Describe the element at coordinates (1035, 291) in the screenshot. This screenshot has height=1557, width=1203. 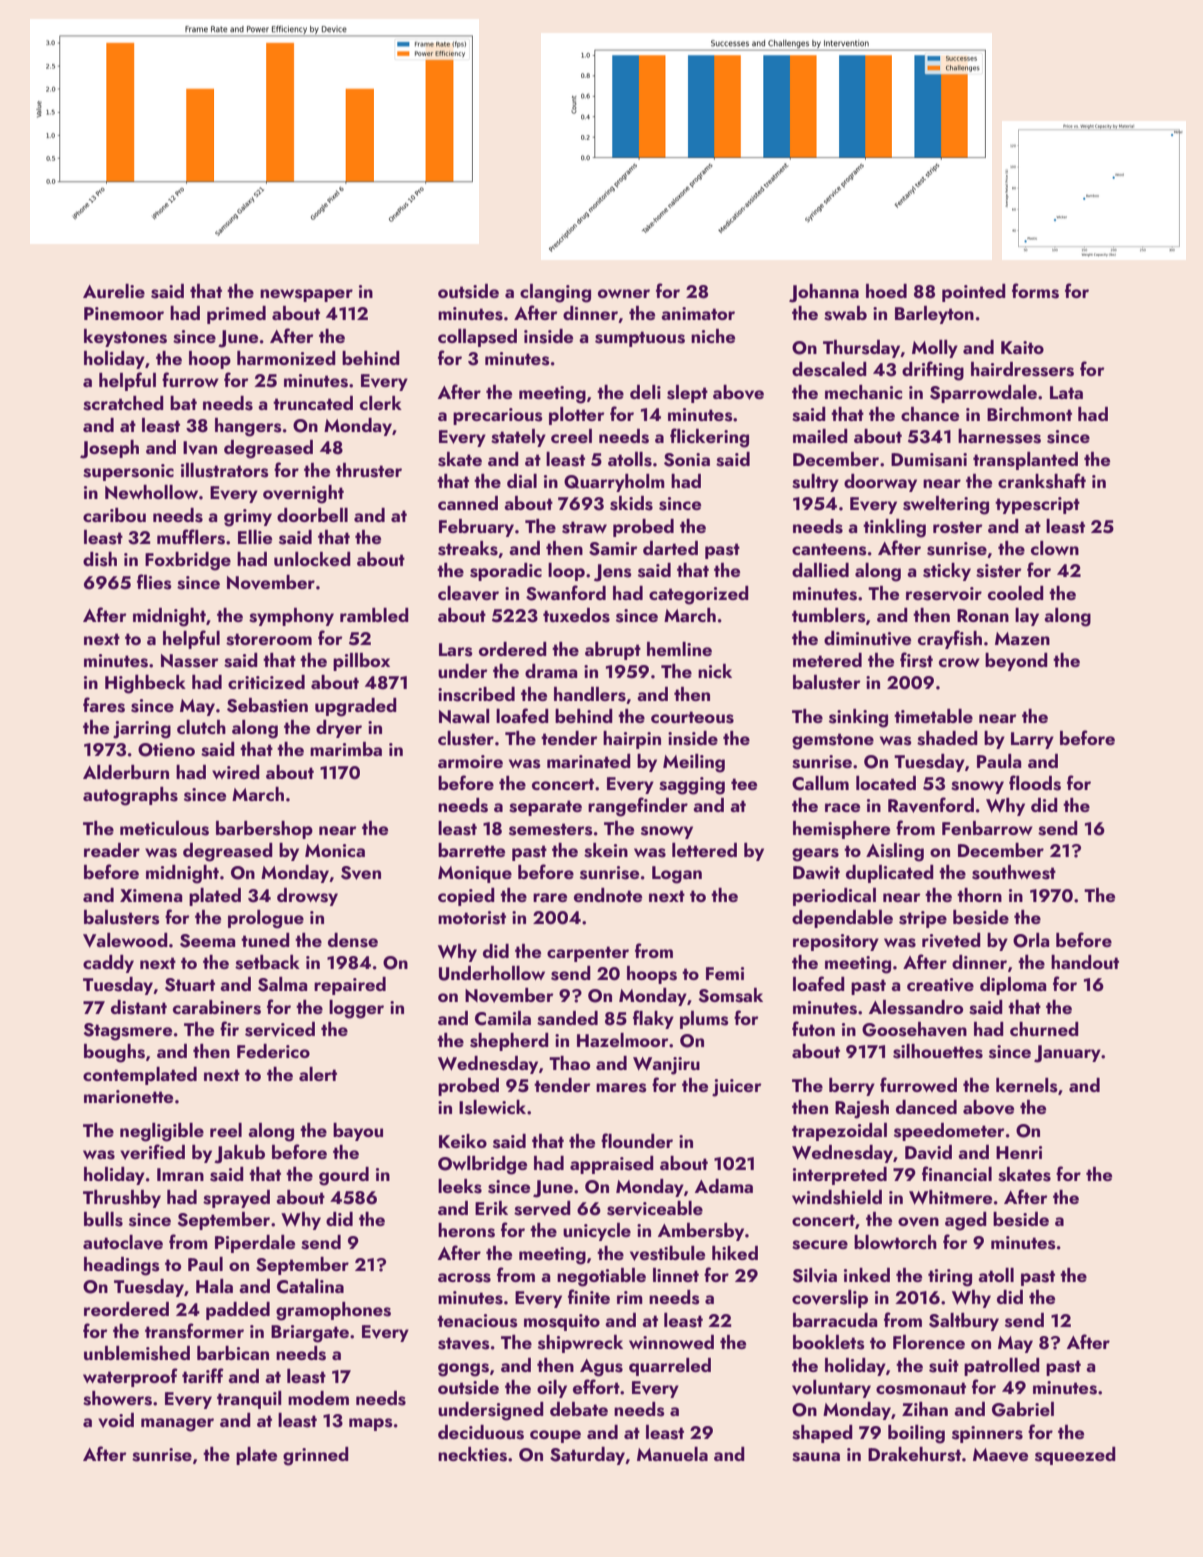
I see `forms` at that location.
